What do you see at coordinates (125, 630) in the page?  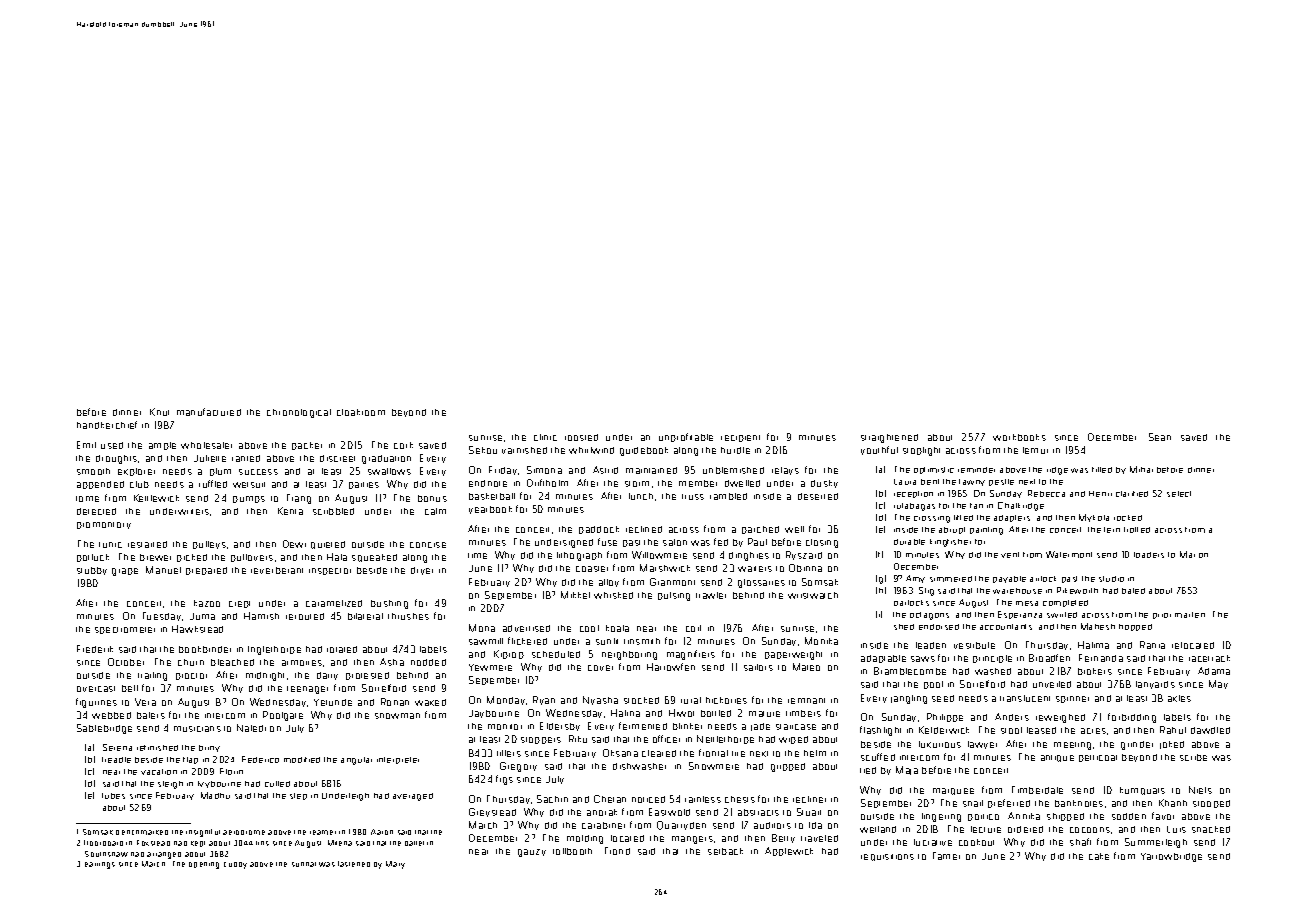 I see `spectrometer` at bounding box center [125, 630].
